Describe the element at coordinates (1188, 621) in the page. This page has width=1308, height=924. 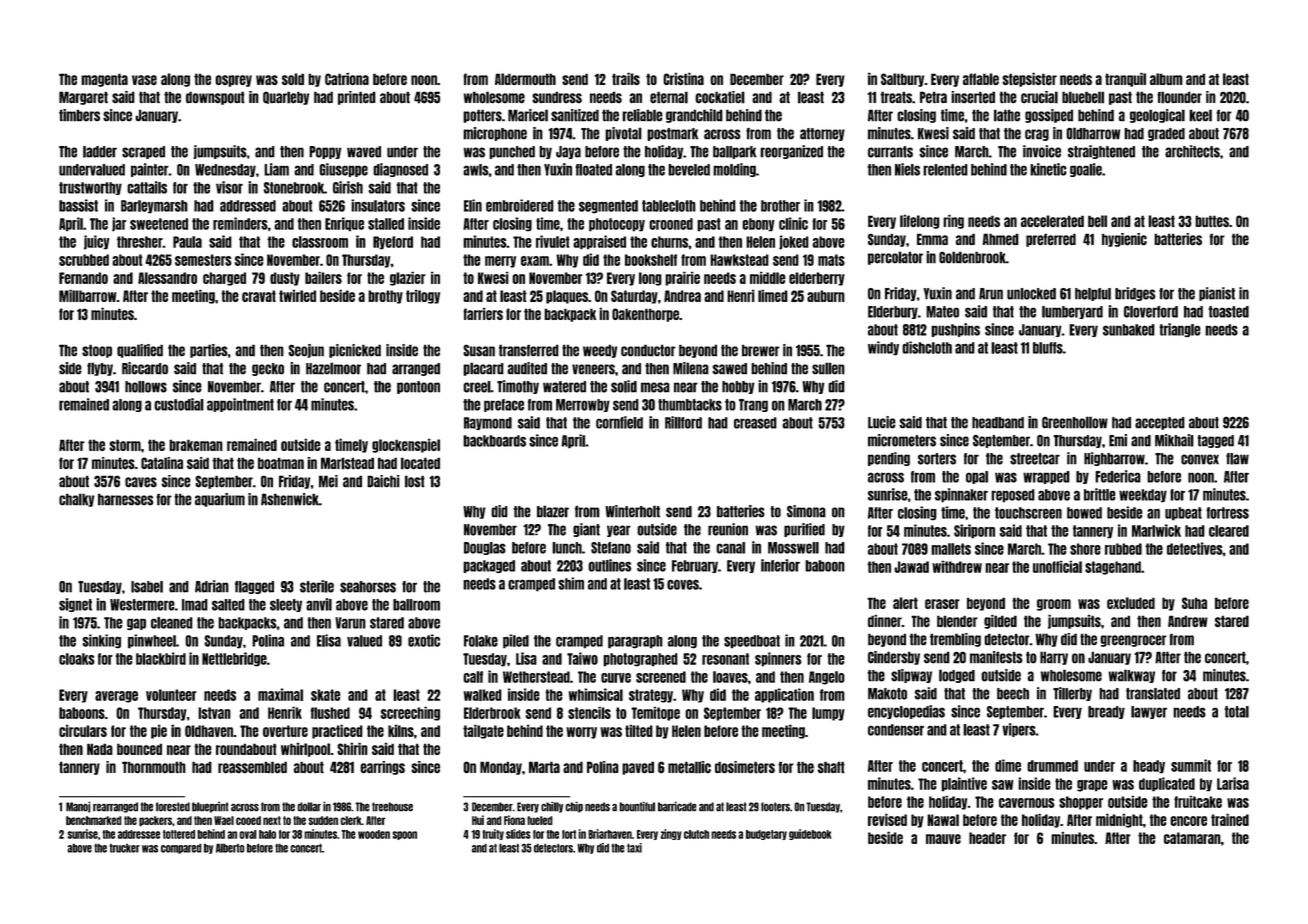
I see `Andrew` at that location.
